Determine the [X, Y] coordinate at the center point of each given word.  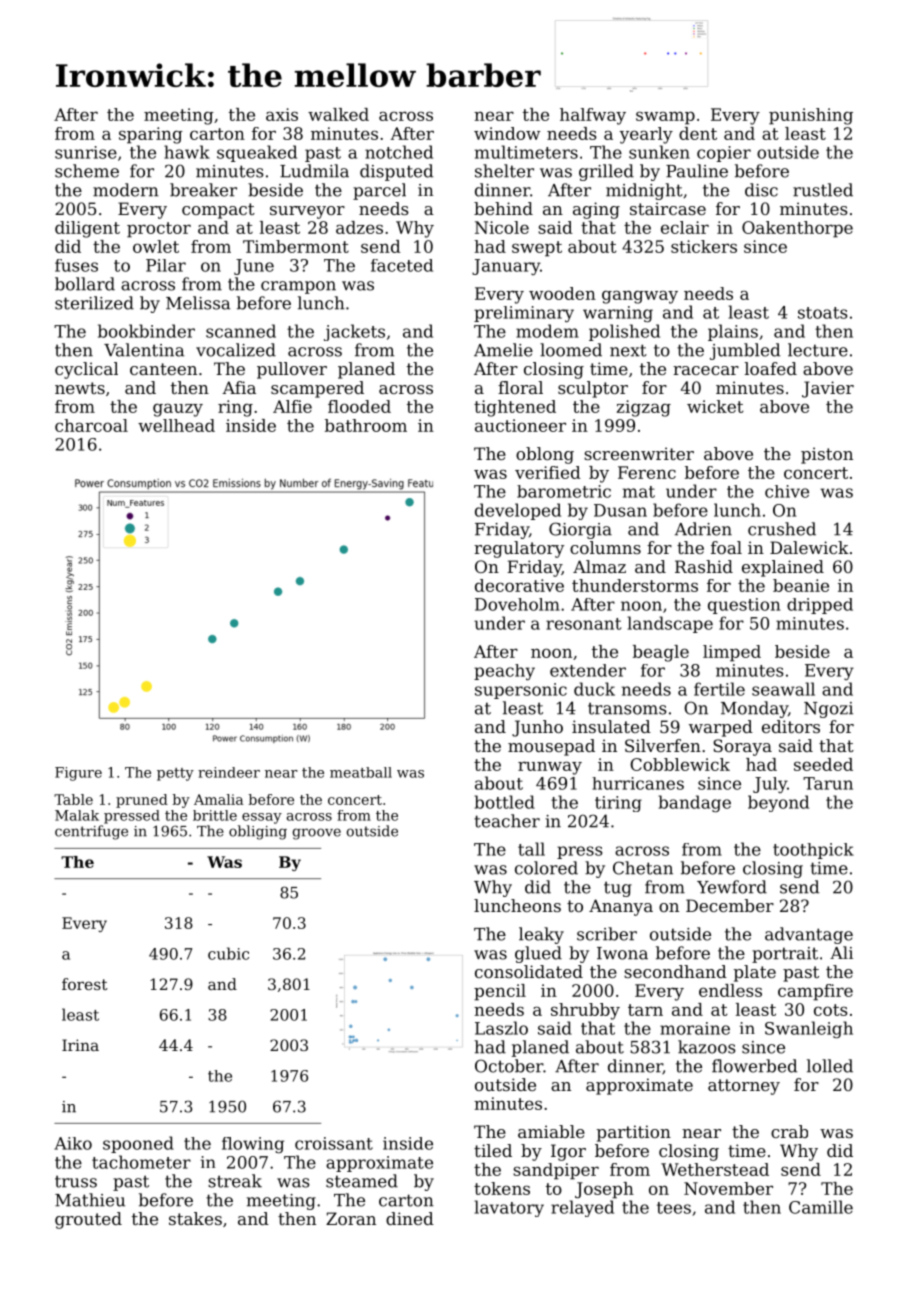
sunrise [86, 152]
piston [827, 455]
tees [674, 1208]
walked [338, 114]
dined [410, 1218]
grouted [88, 1220]
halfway [593, 116]
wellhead [176, 425]
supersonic [521, 691]
